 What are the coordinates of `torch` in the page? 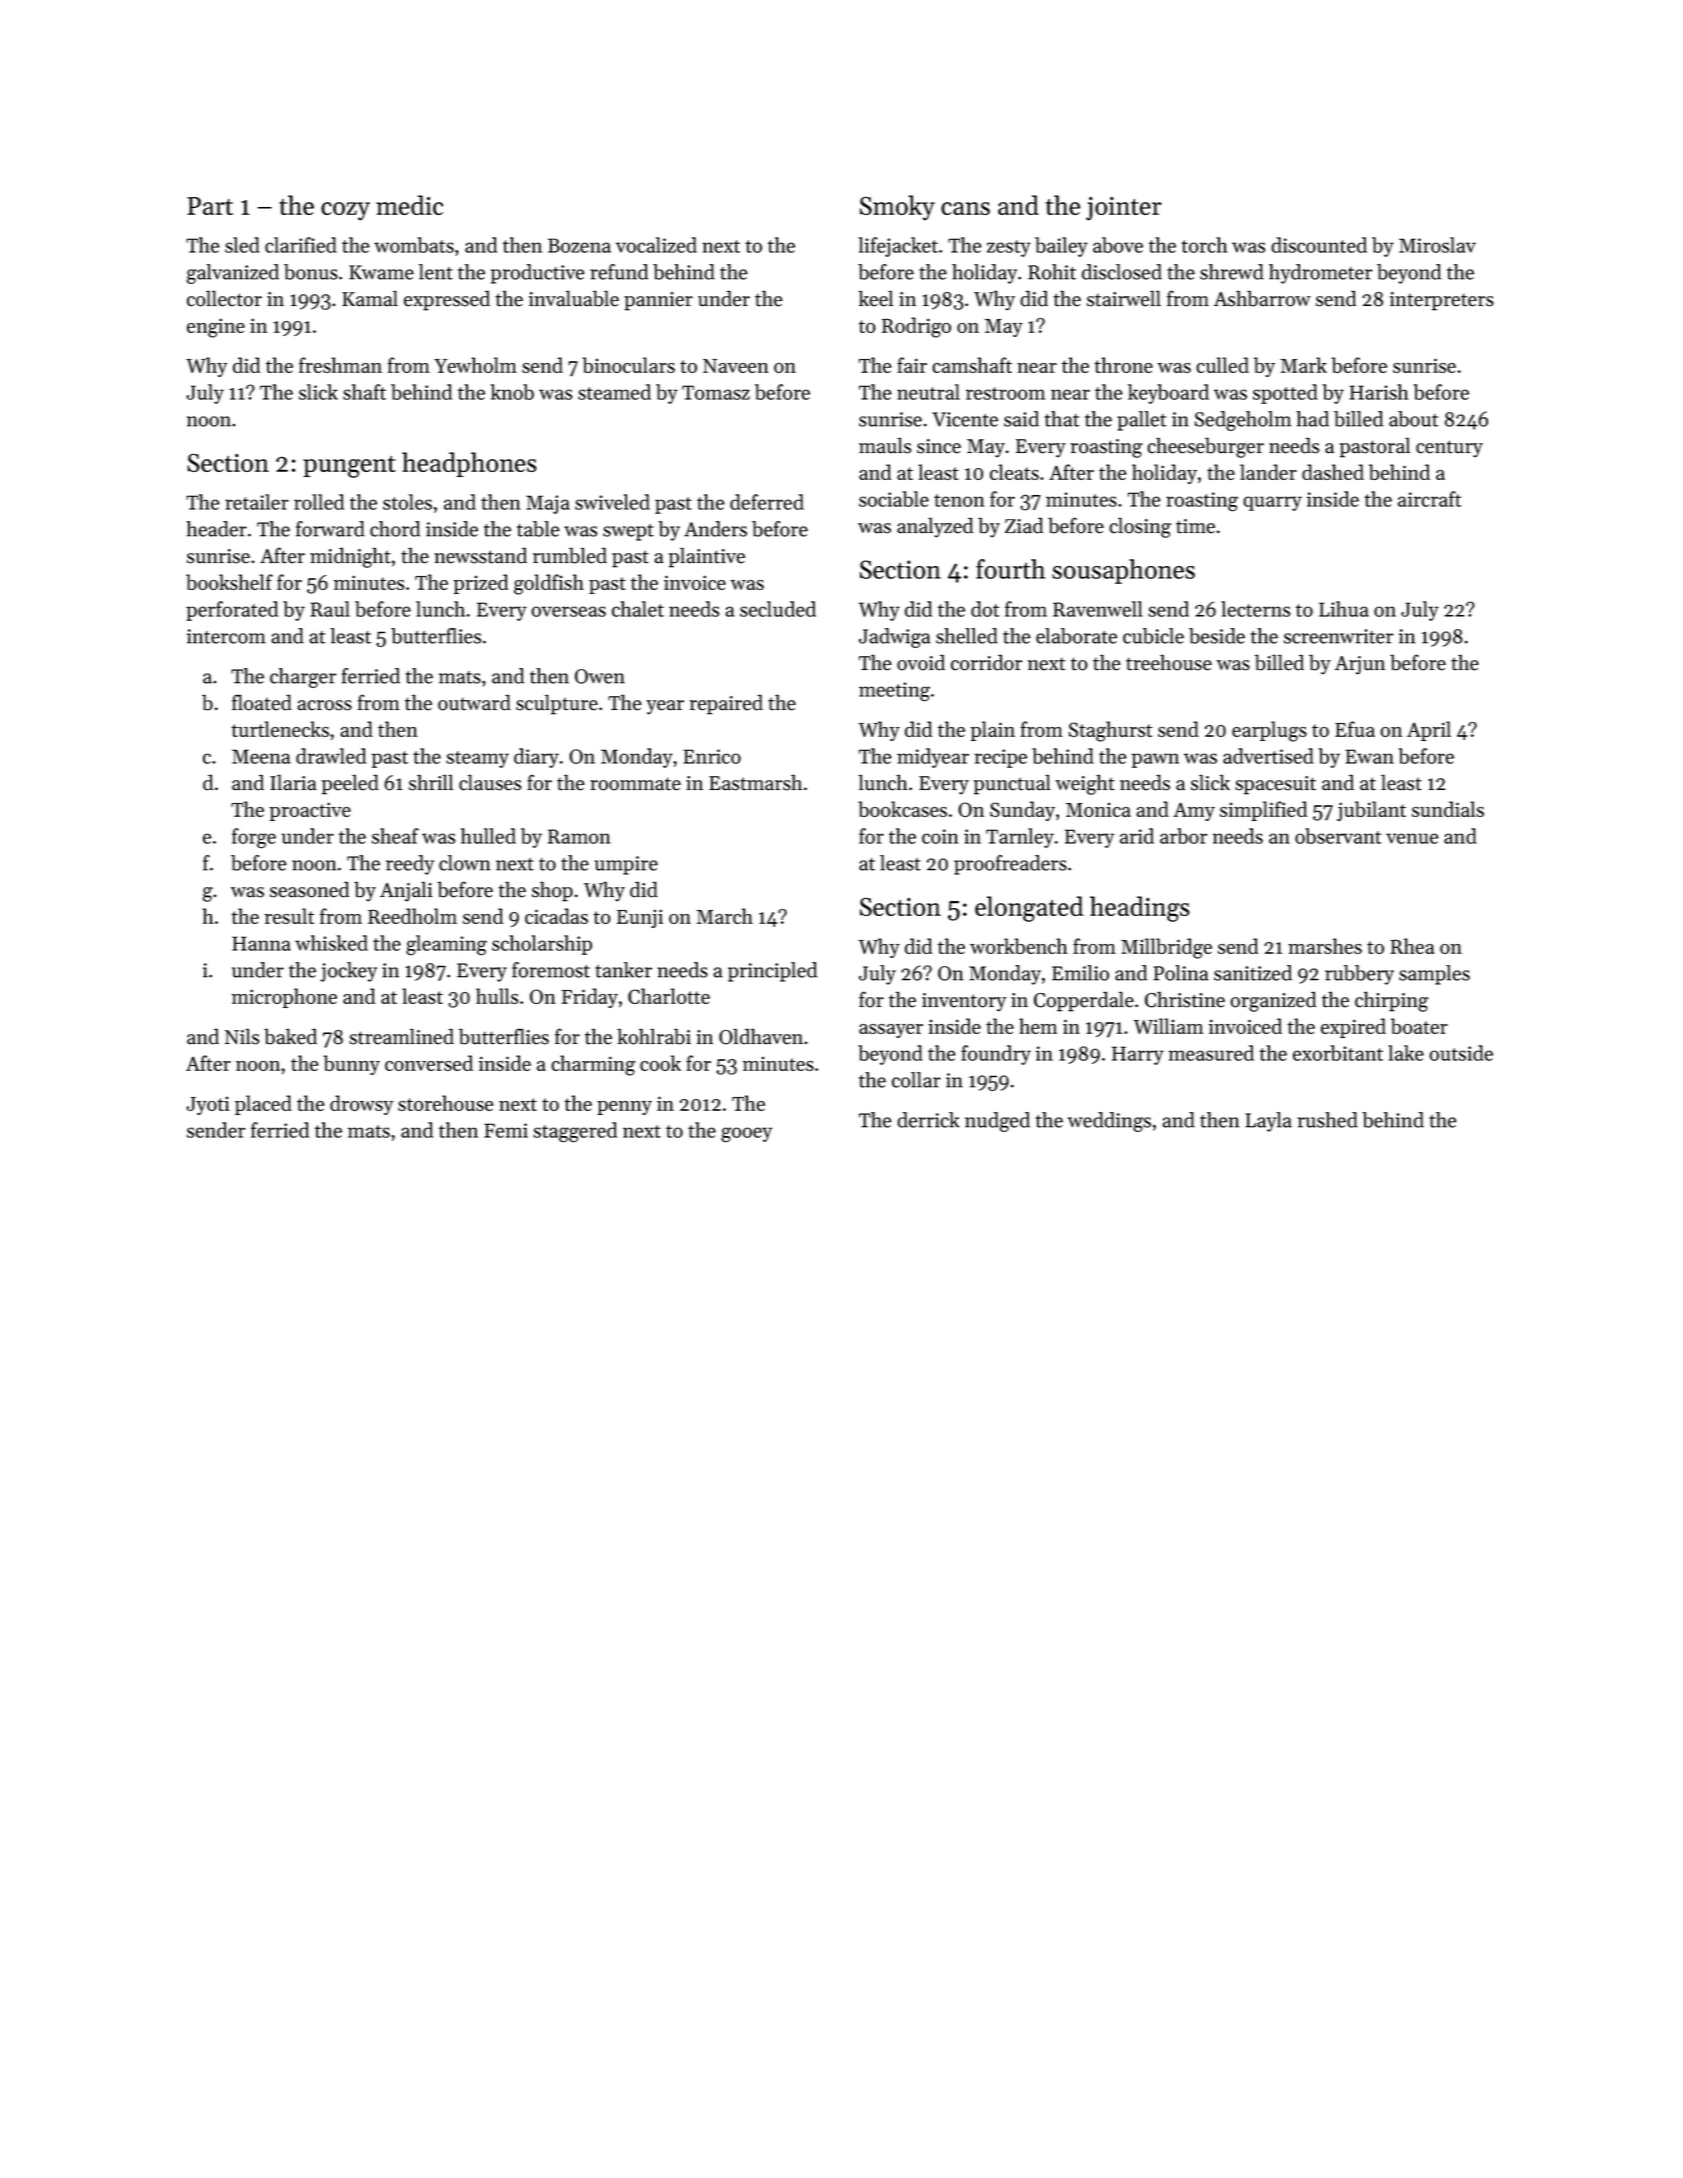 It's located at (1204, 245).
